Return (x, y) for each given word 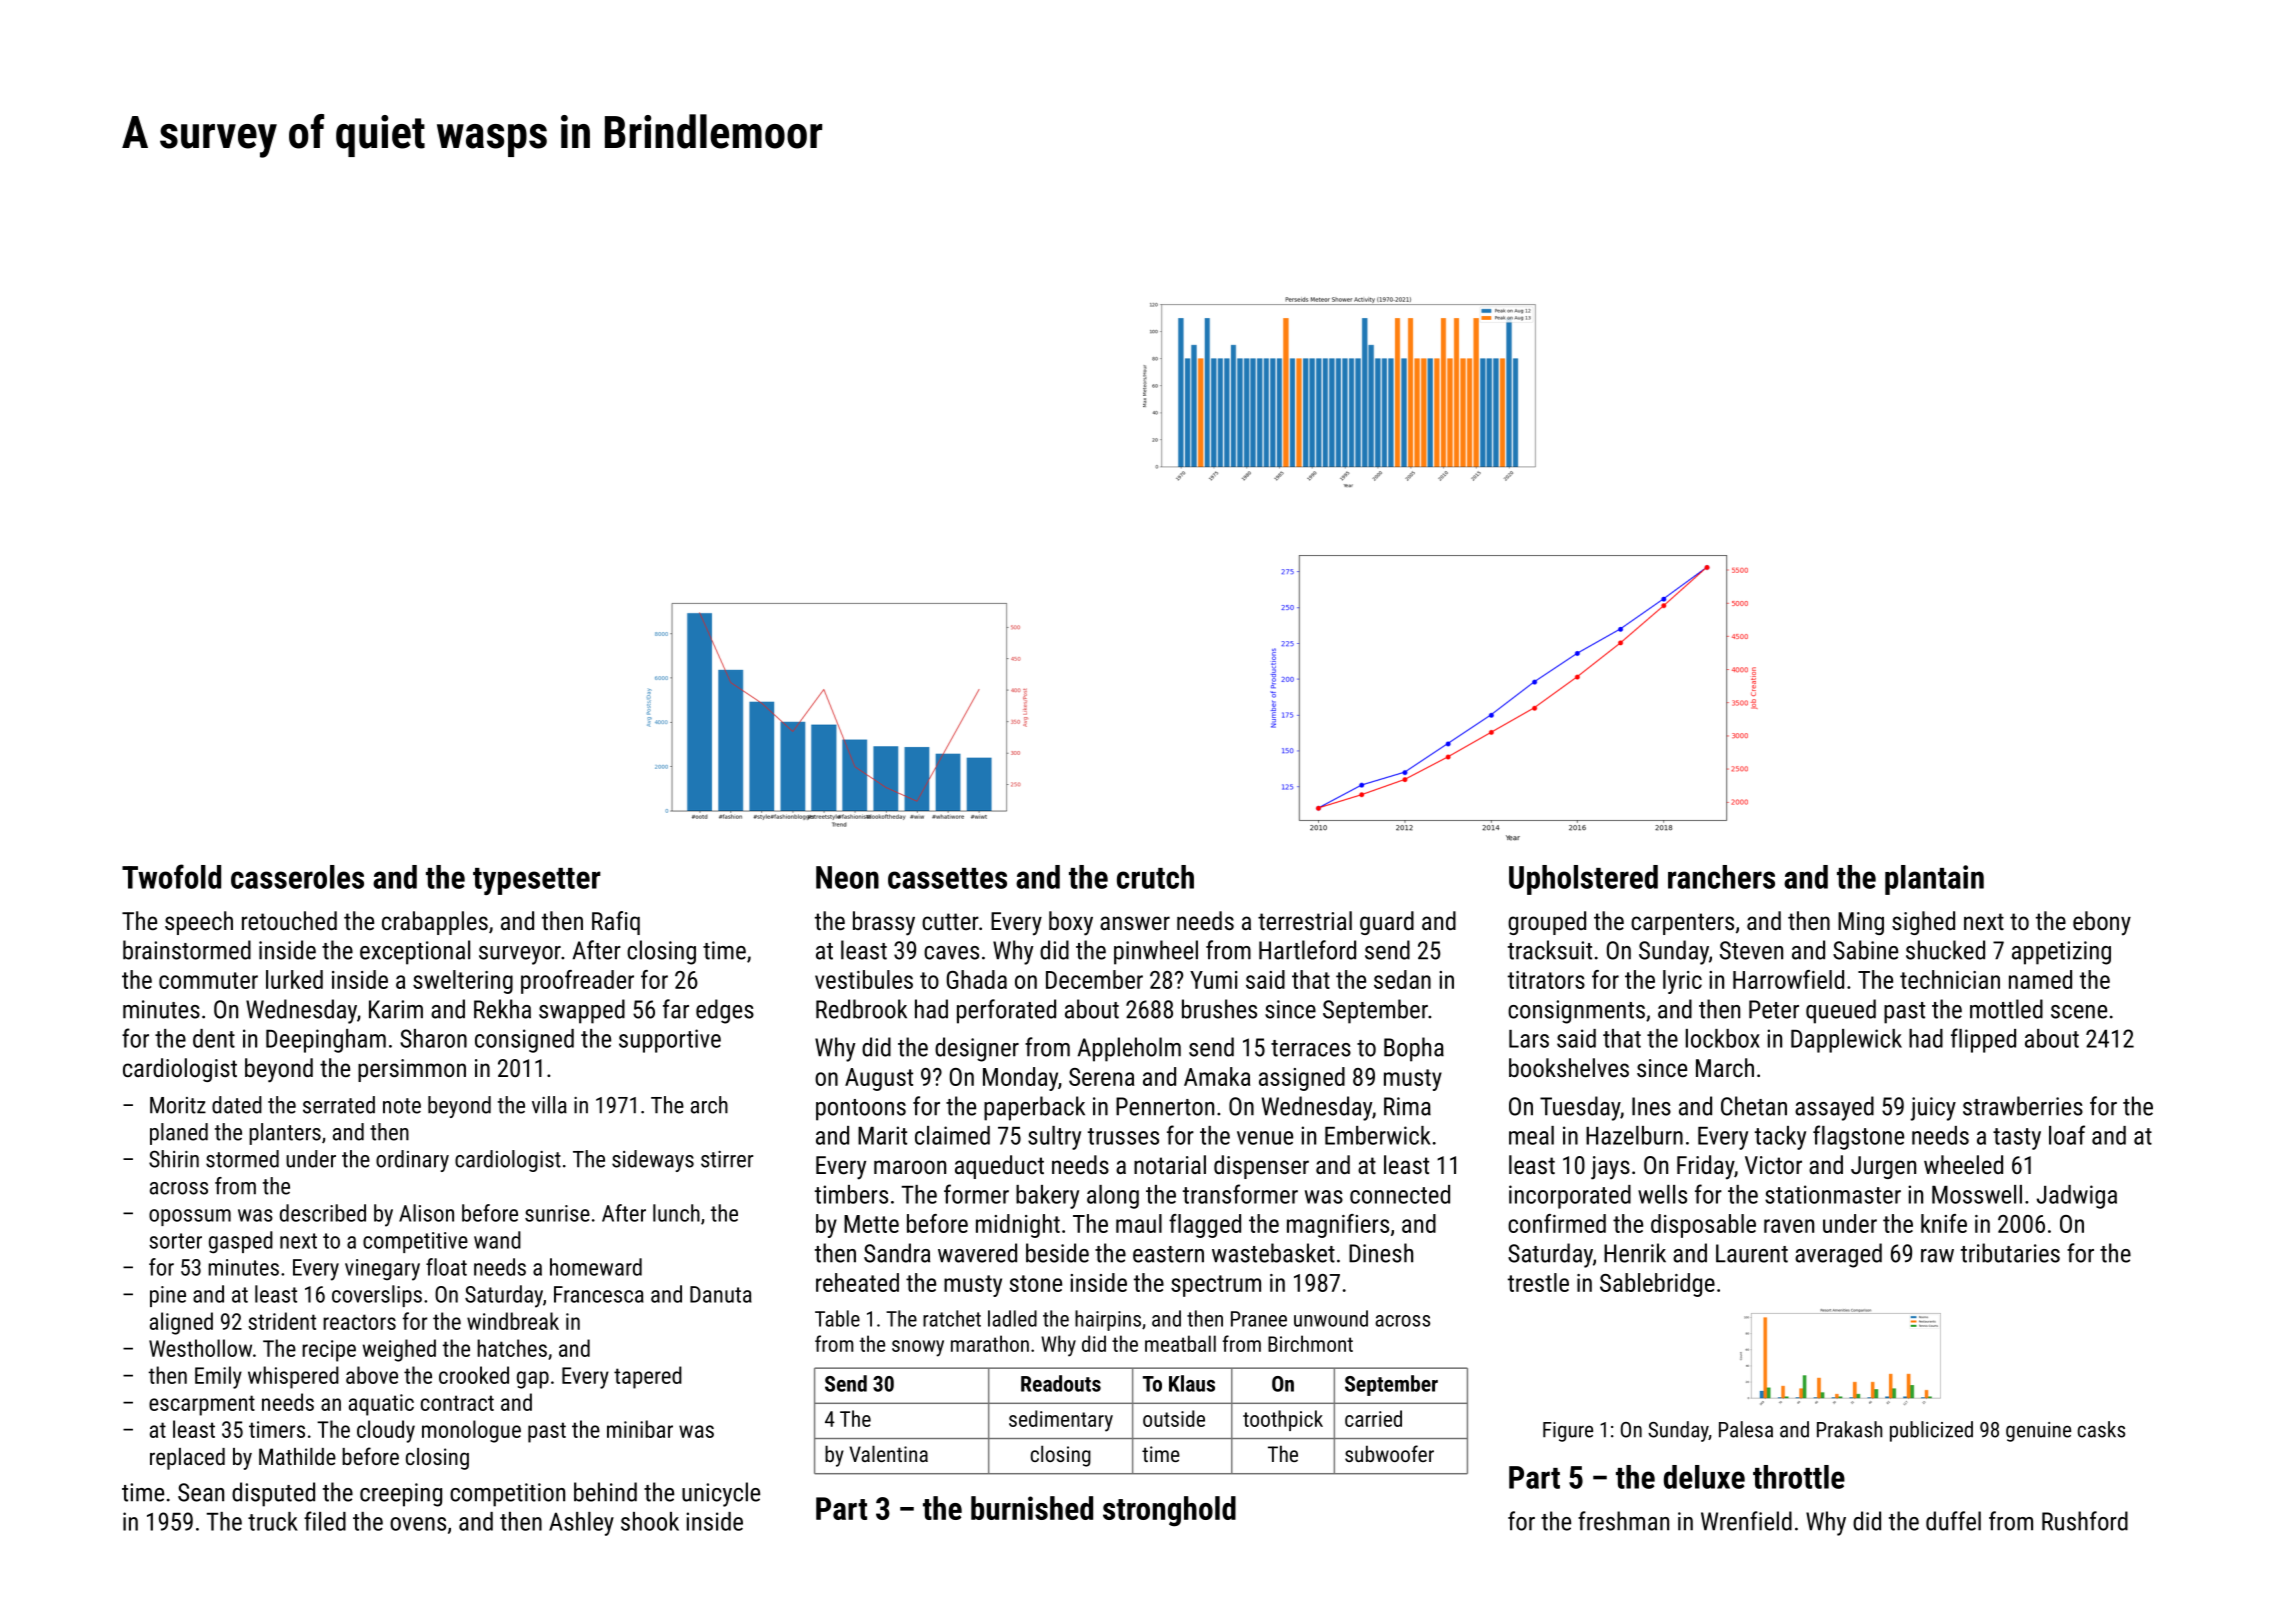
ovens (418, 1524)
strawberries (2023, 1106)
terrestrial (1305, 920)
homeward (596, 1267)
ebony (2102, 923)
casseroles (297, 877)
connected (1400, 1194)
